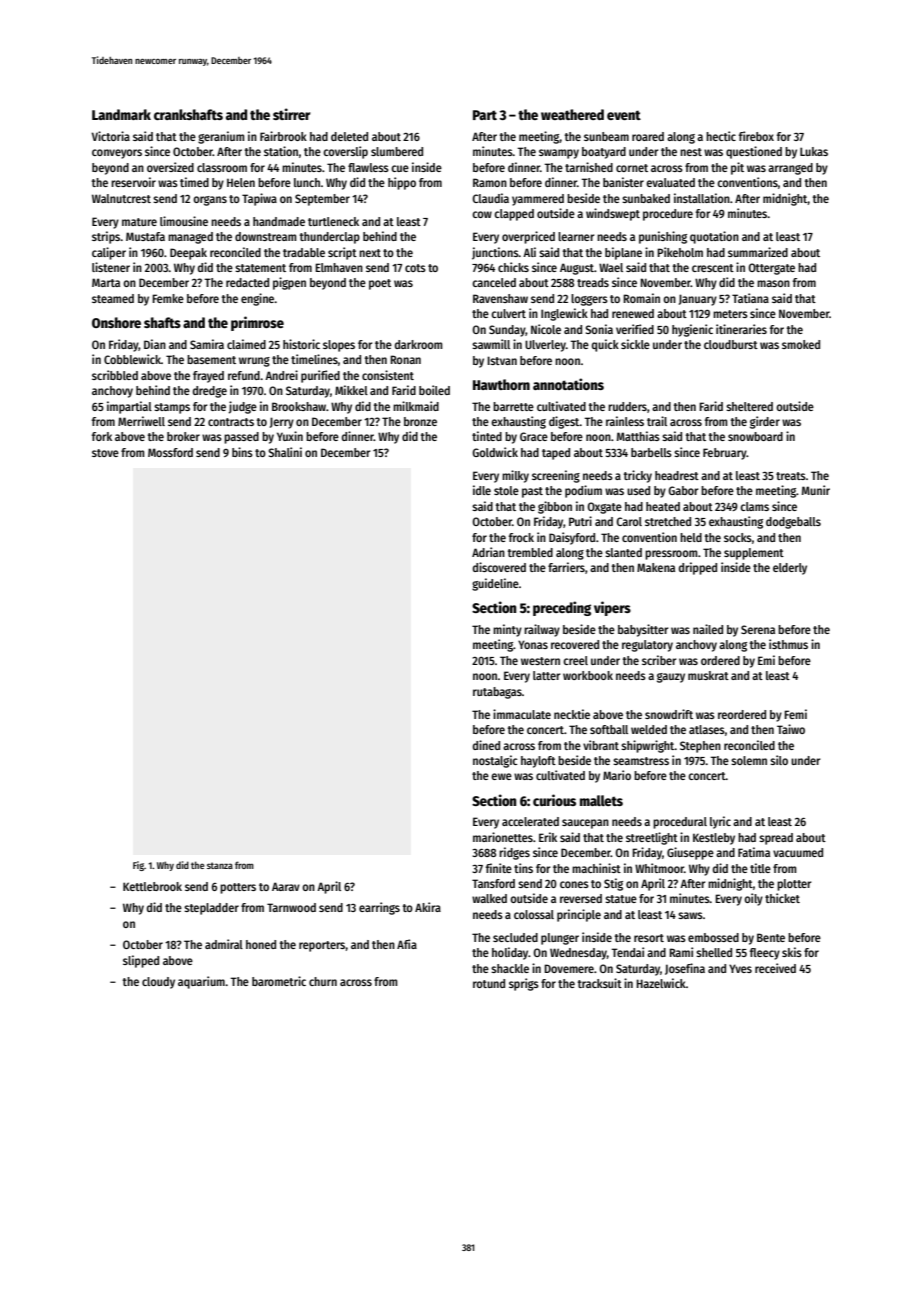  What do you see at coordinates (141, 421) in the image?
I see `Merriwell` at bounding box center [141, 421].
